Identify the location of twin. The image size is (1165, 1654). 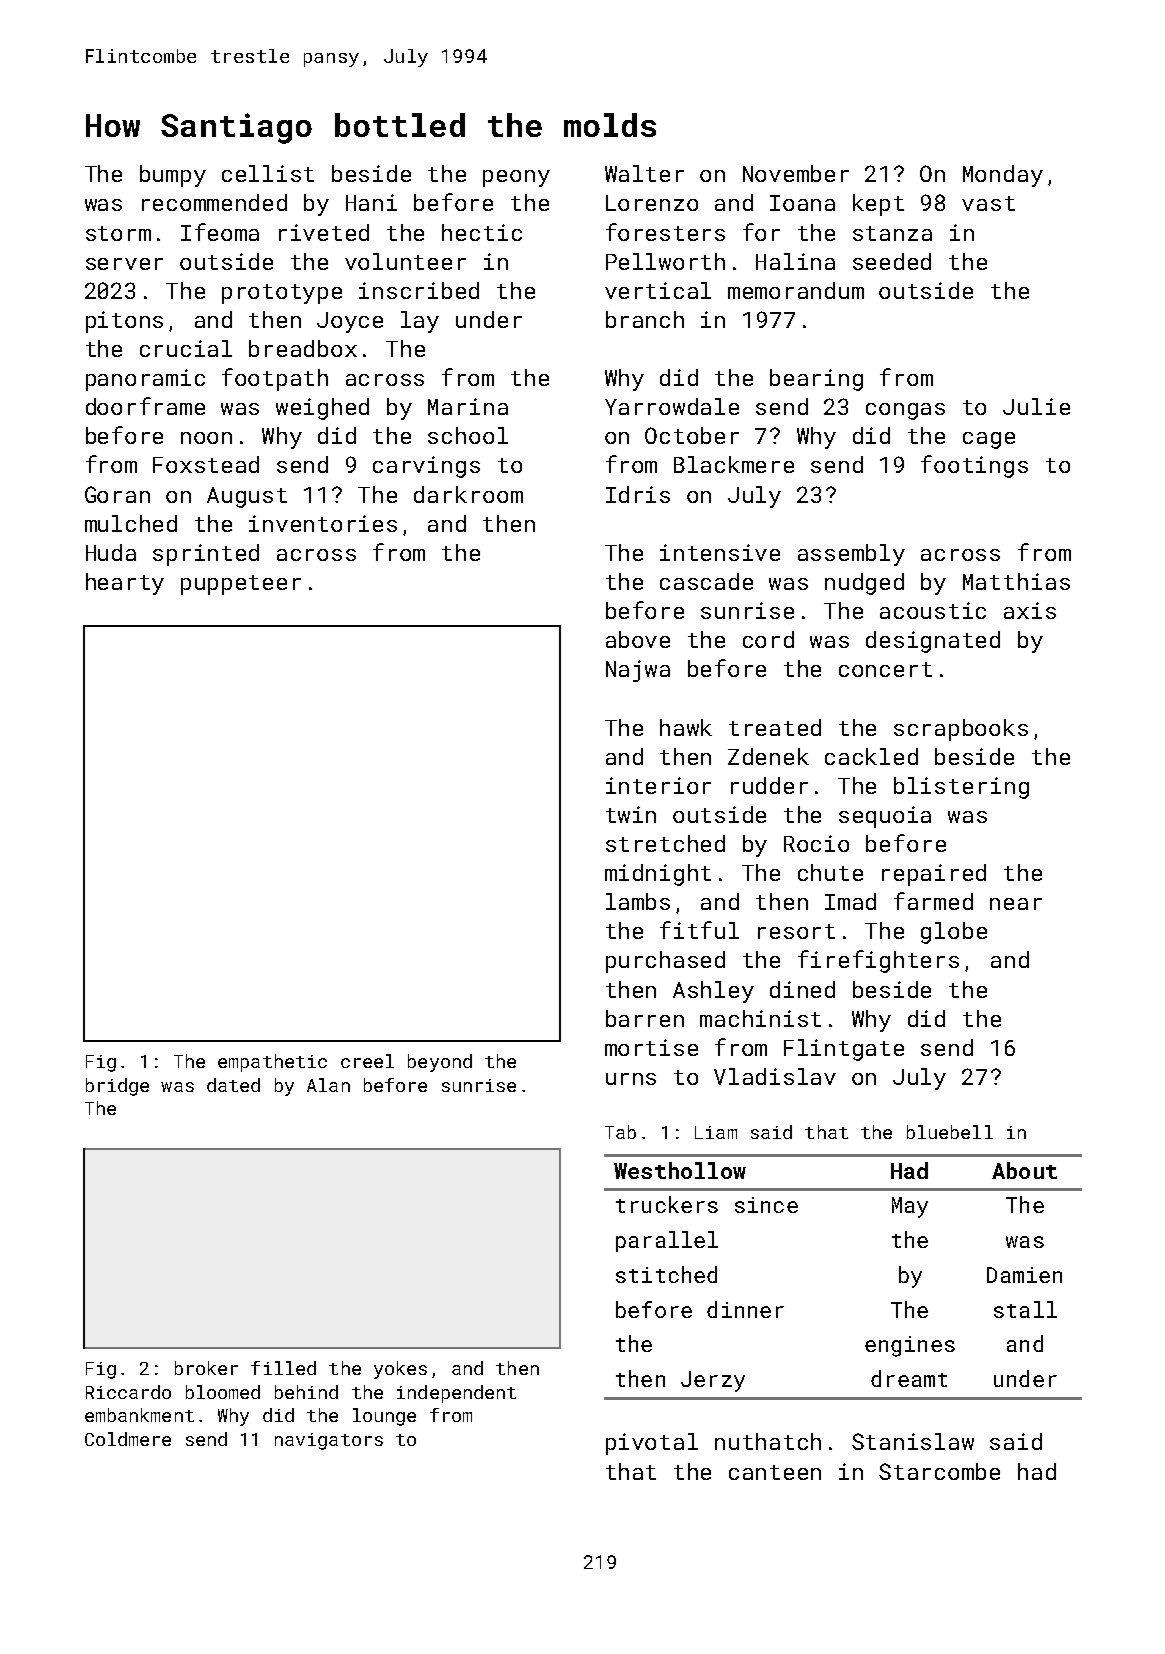
(631, 814).
